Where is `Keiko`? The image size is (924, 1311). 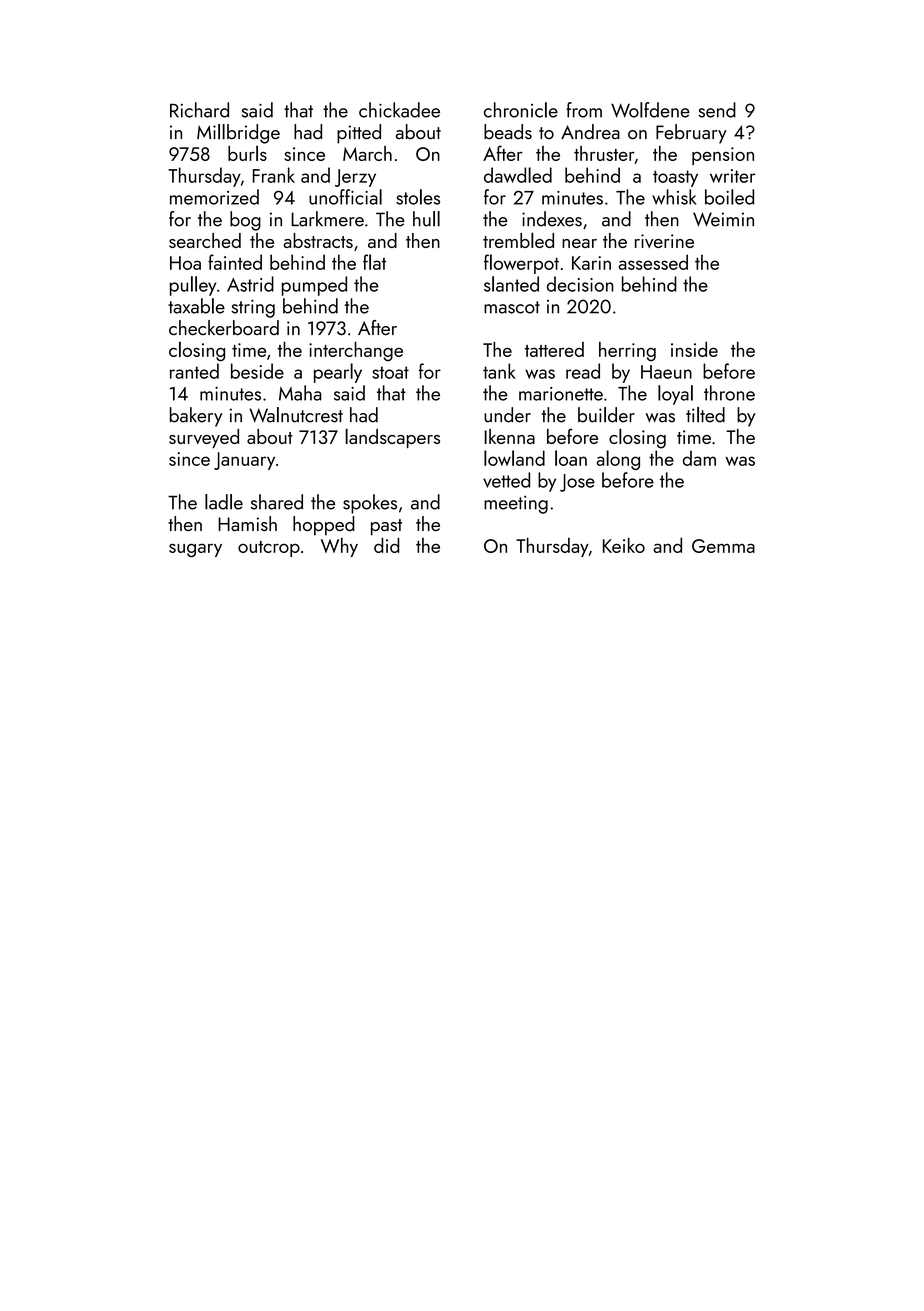
Keiko is located at coordinates (624, 545).
